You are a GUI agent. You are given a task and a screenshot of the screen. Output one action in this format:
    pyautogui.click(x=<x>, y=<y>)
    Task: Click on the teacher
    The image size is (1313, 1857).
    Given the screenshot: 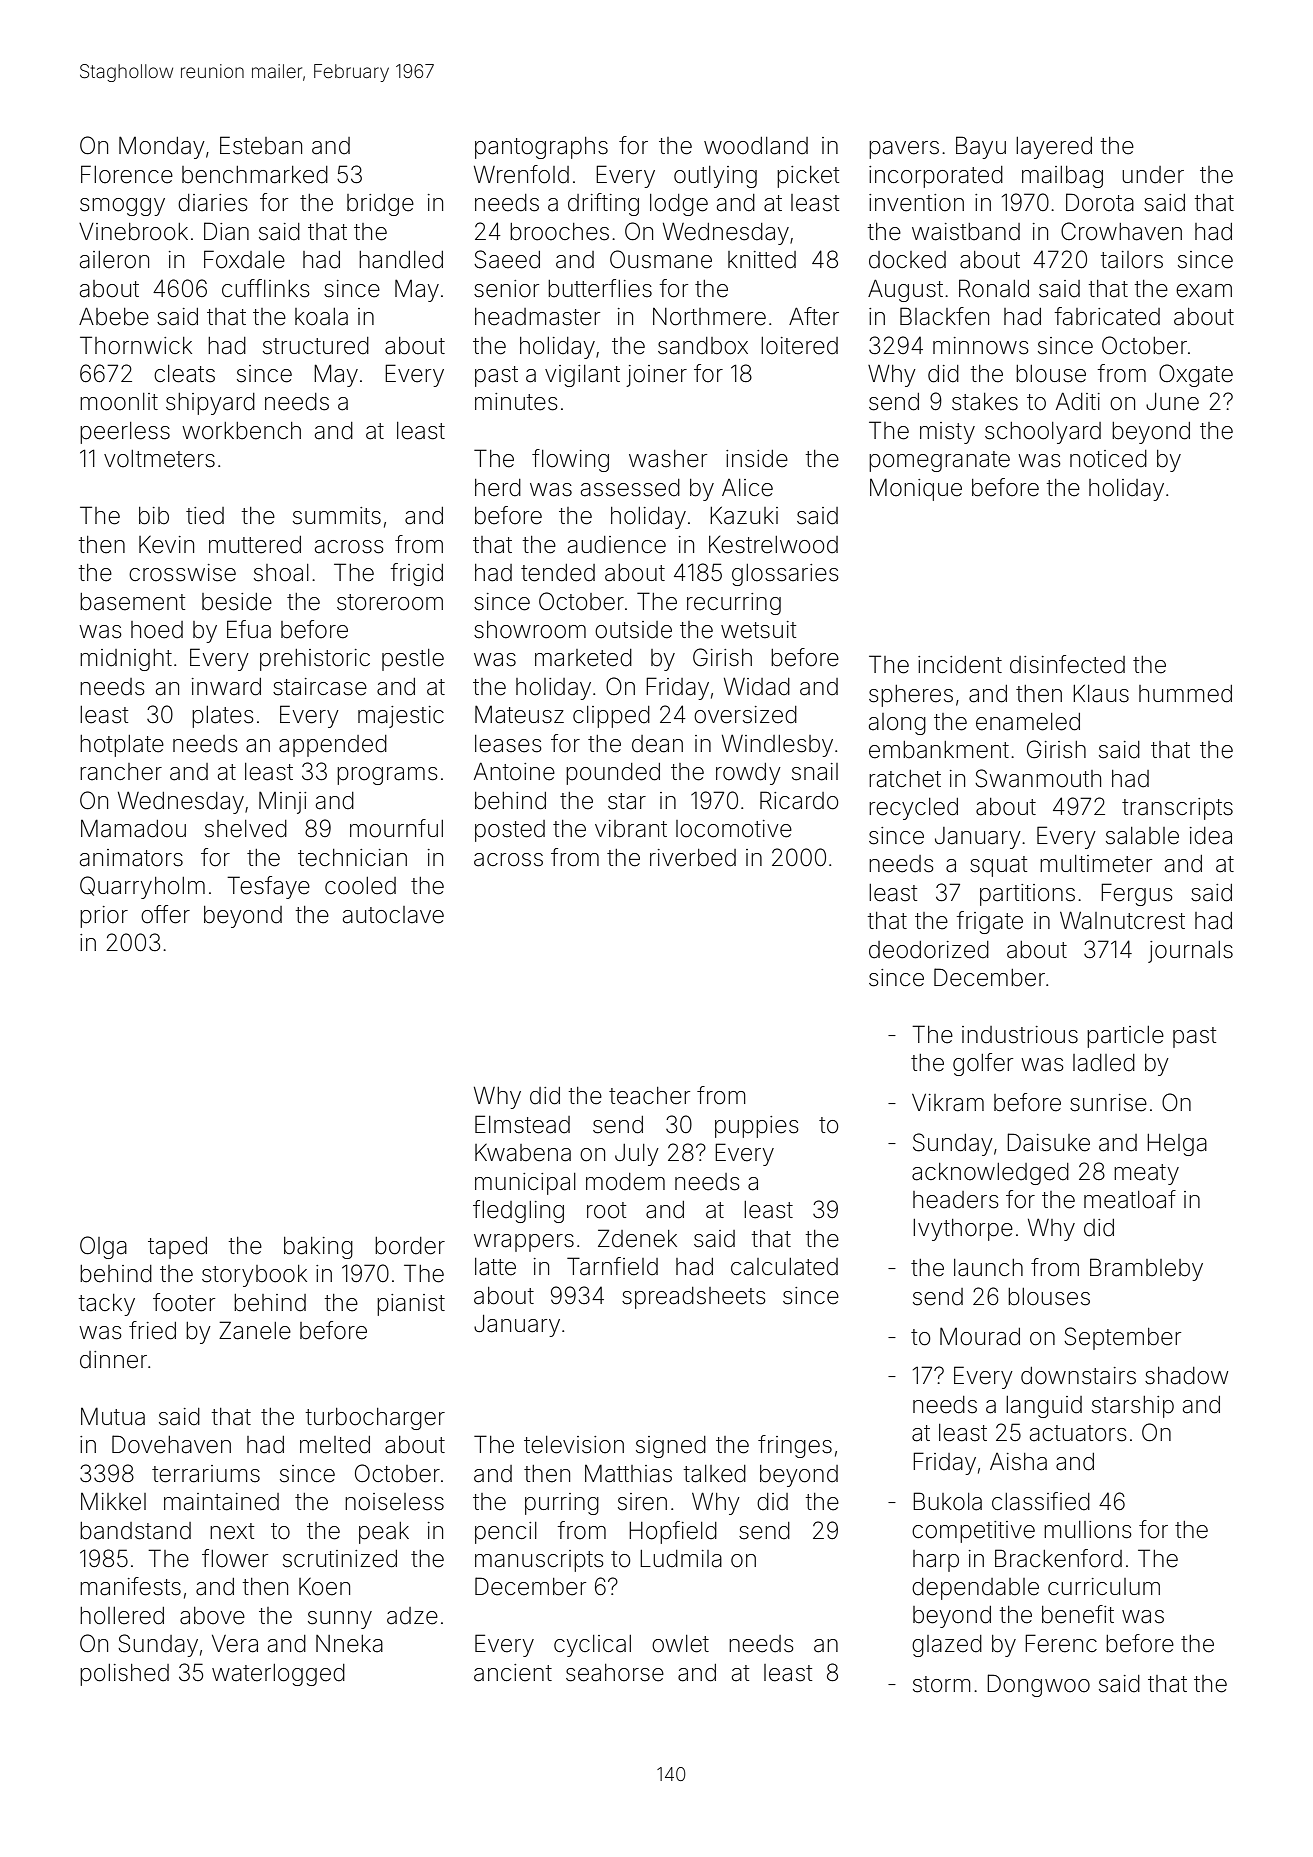 What is the action you would take?
    pyautogui.click(x=649, y=1096)
